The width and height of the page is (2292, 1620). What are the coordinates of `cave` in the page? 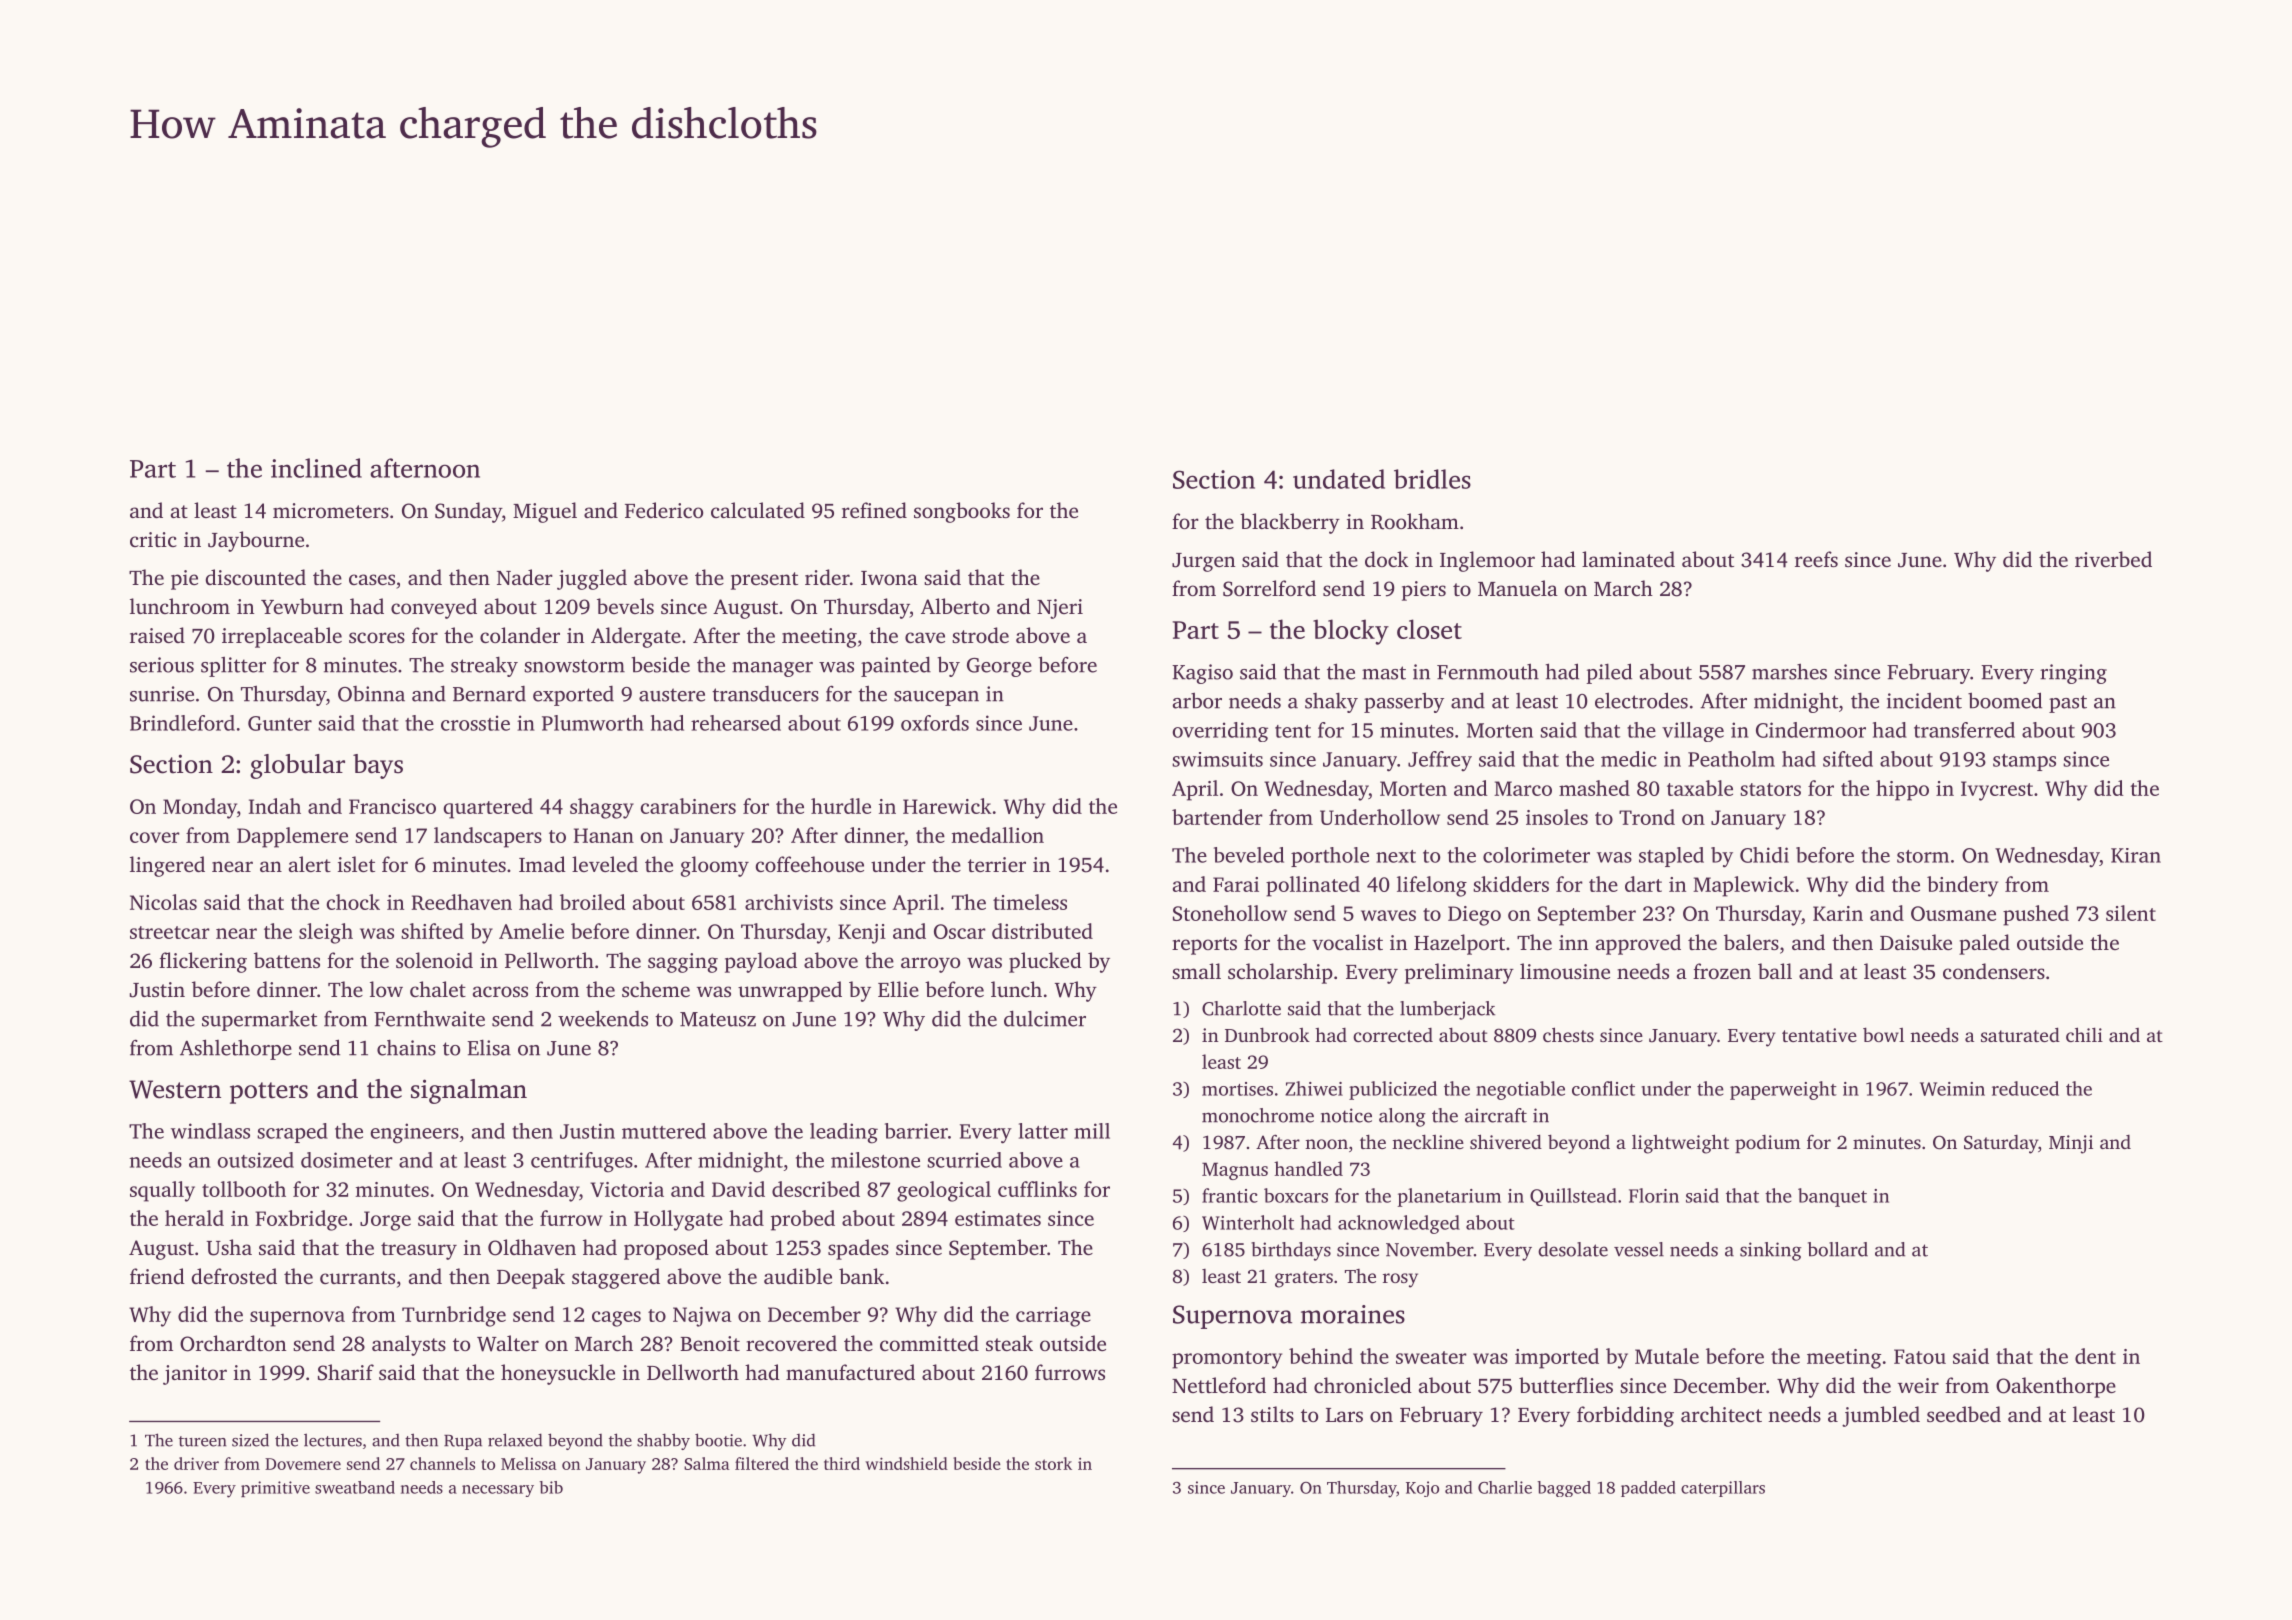 It's located at (925, 637).
